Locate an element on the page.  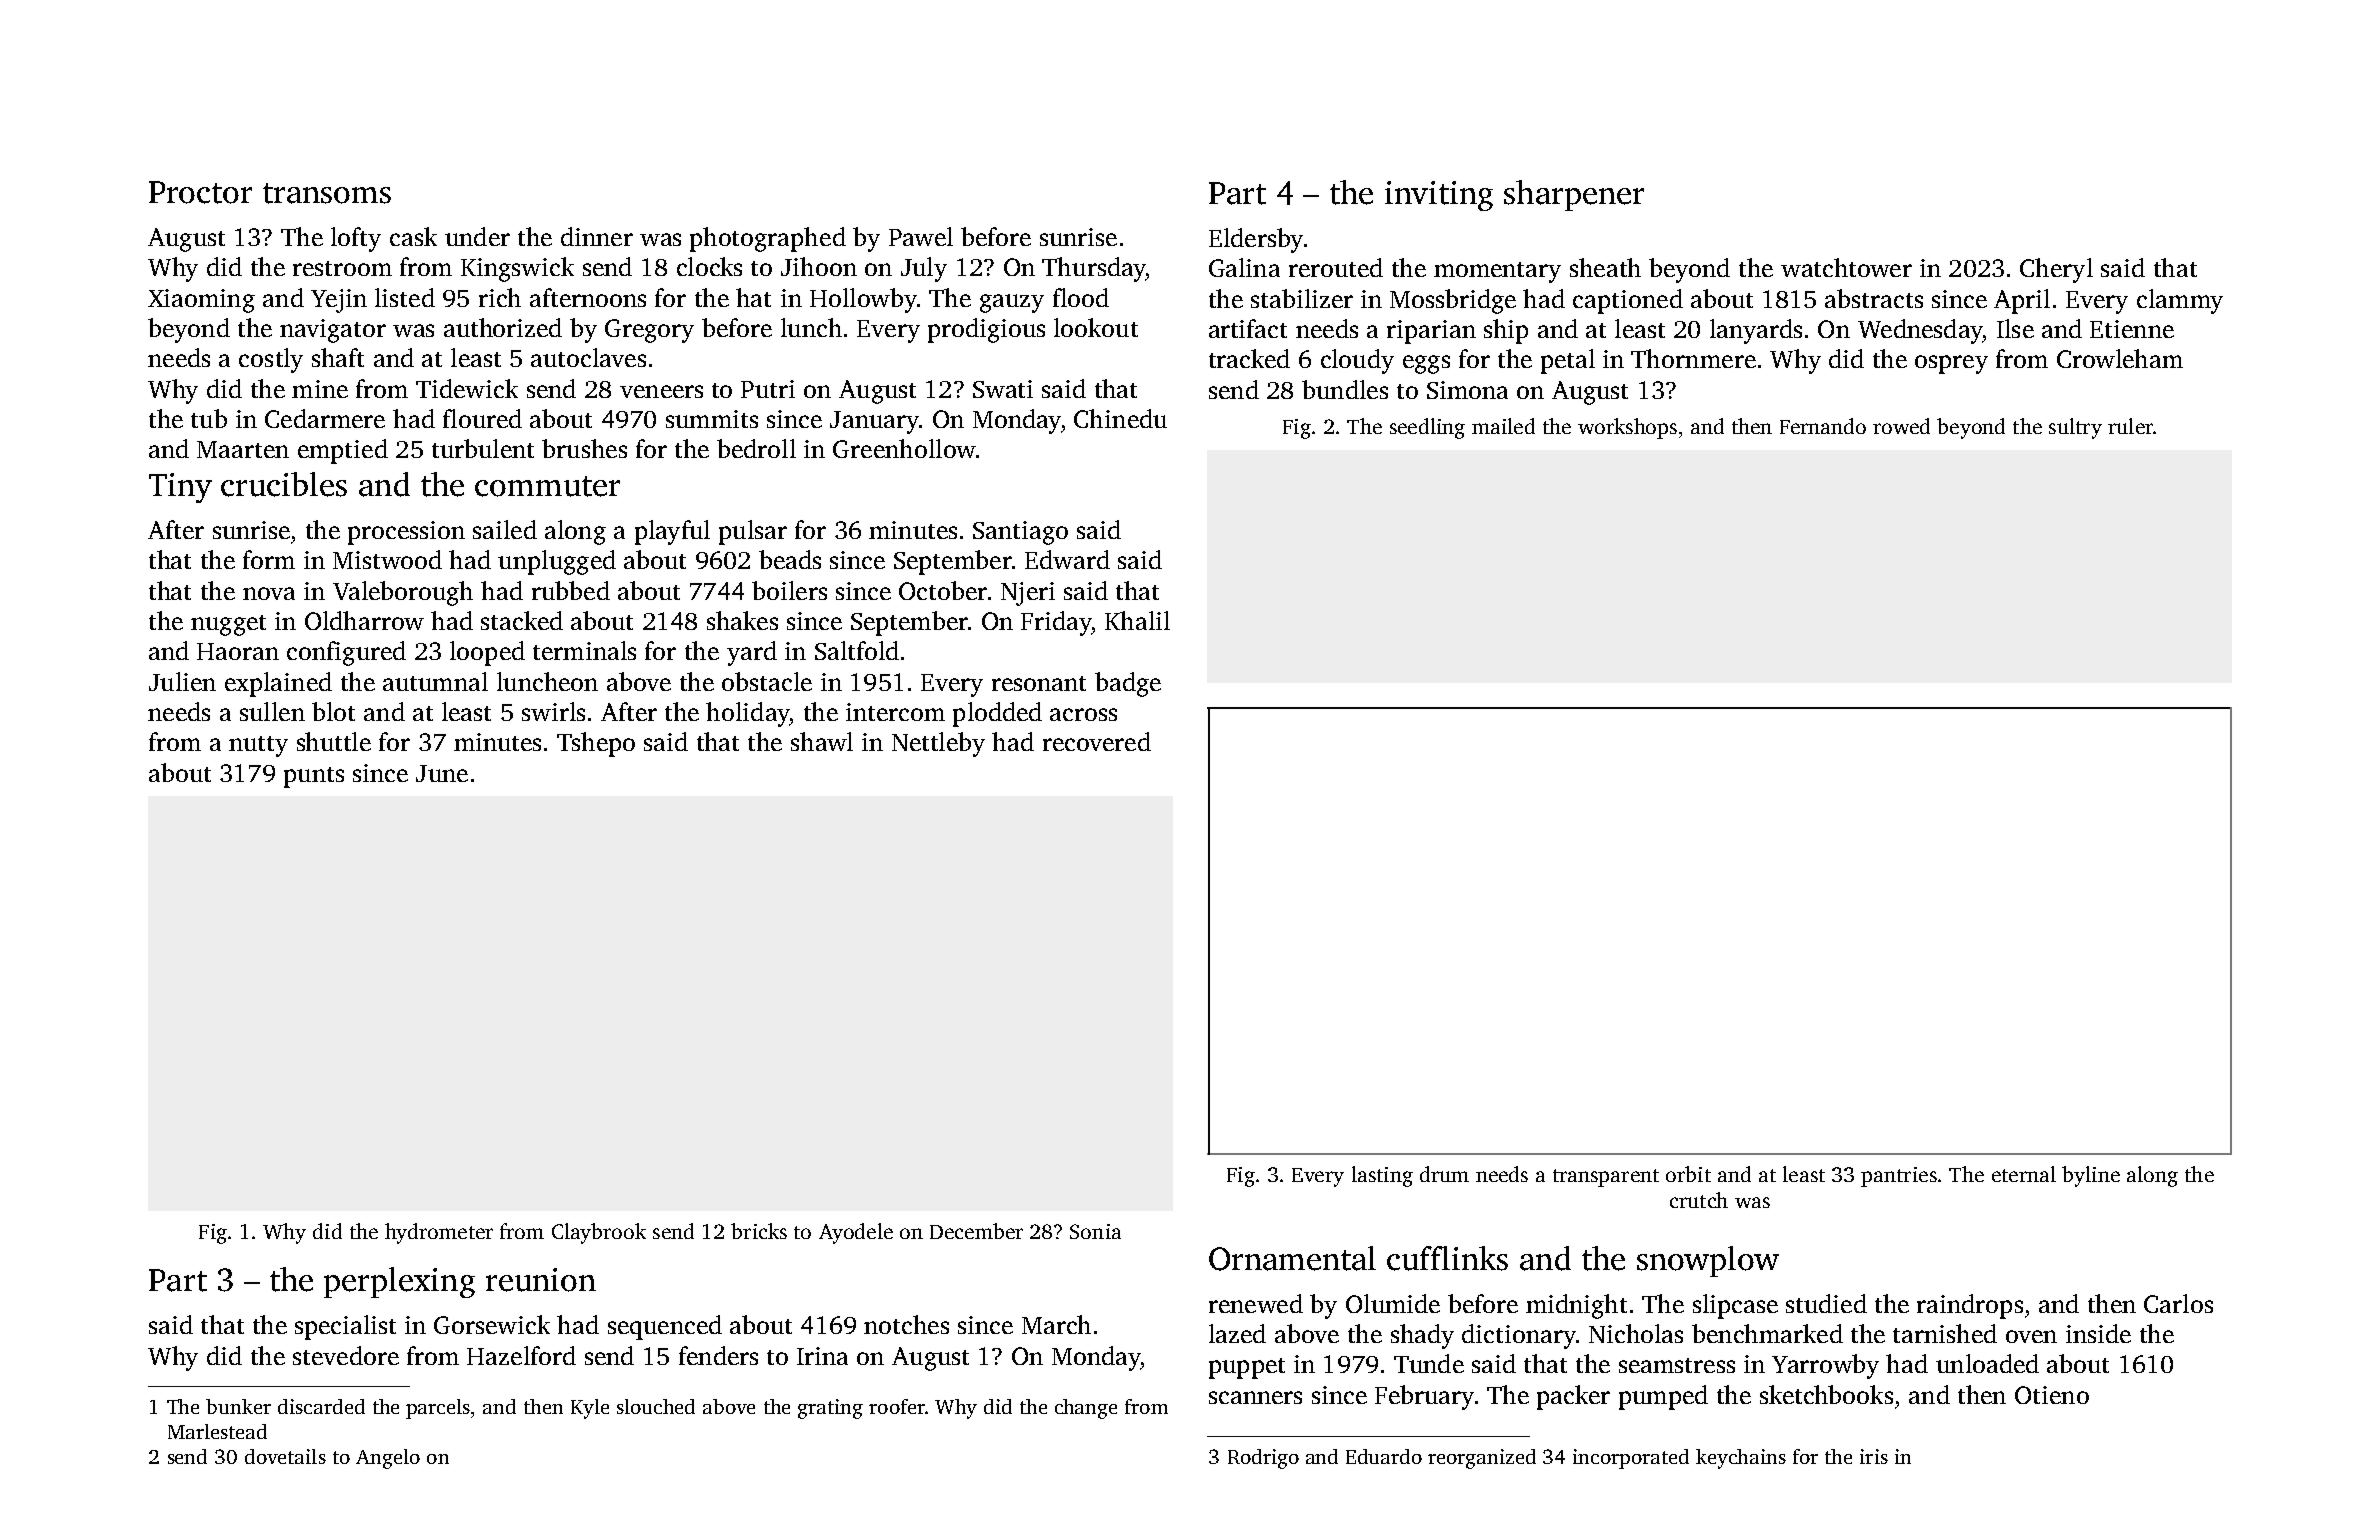
veneers is located at coordinates (661, 391).
